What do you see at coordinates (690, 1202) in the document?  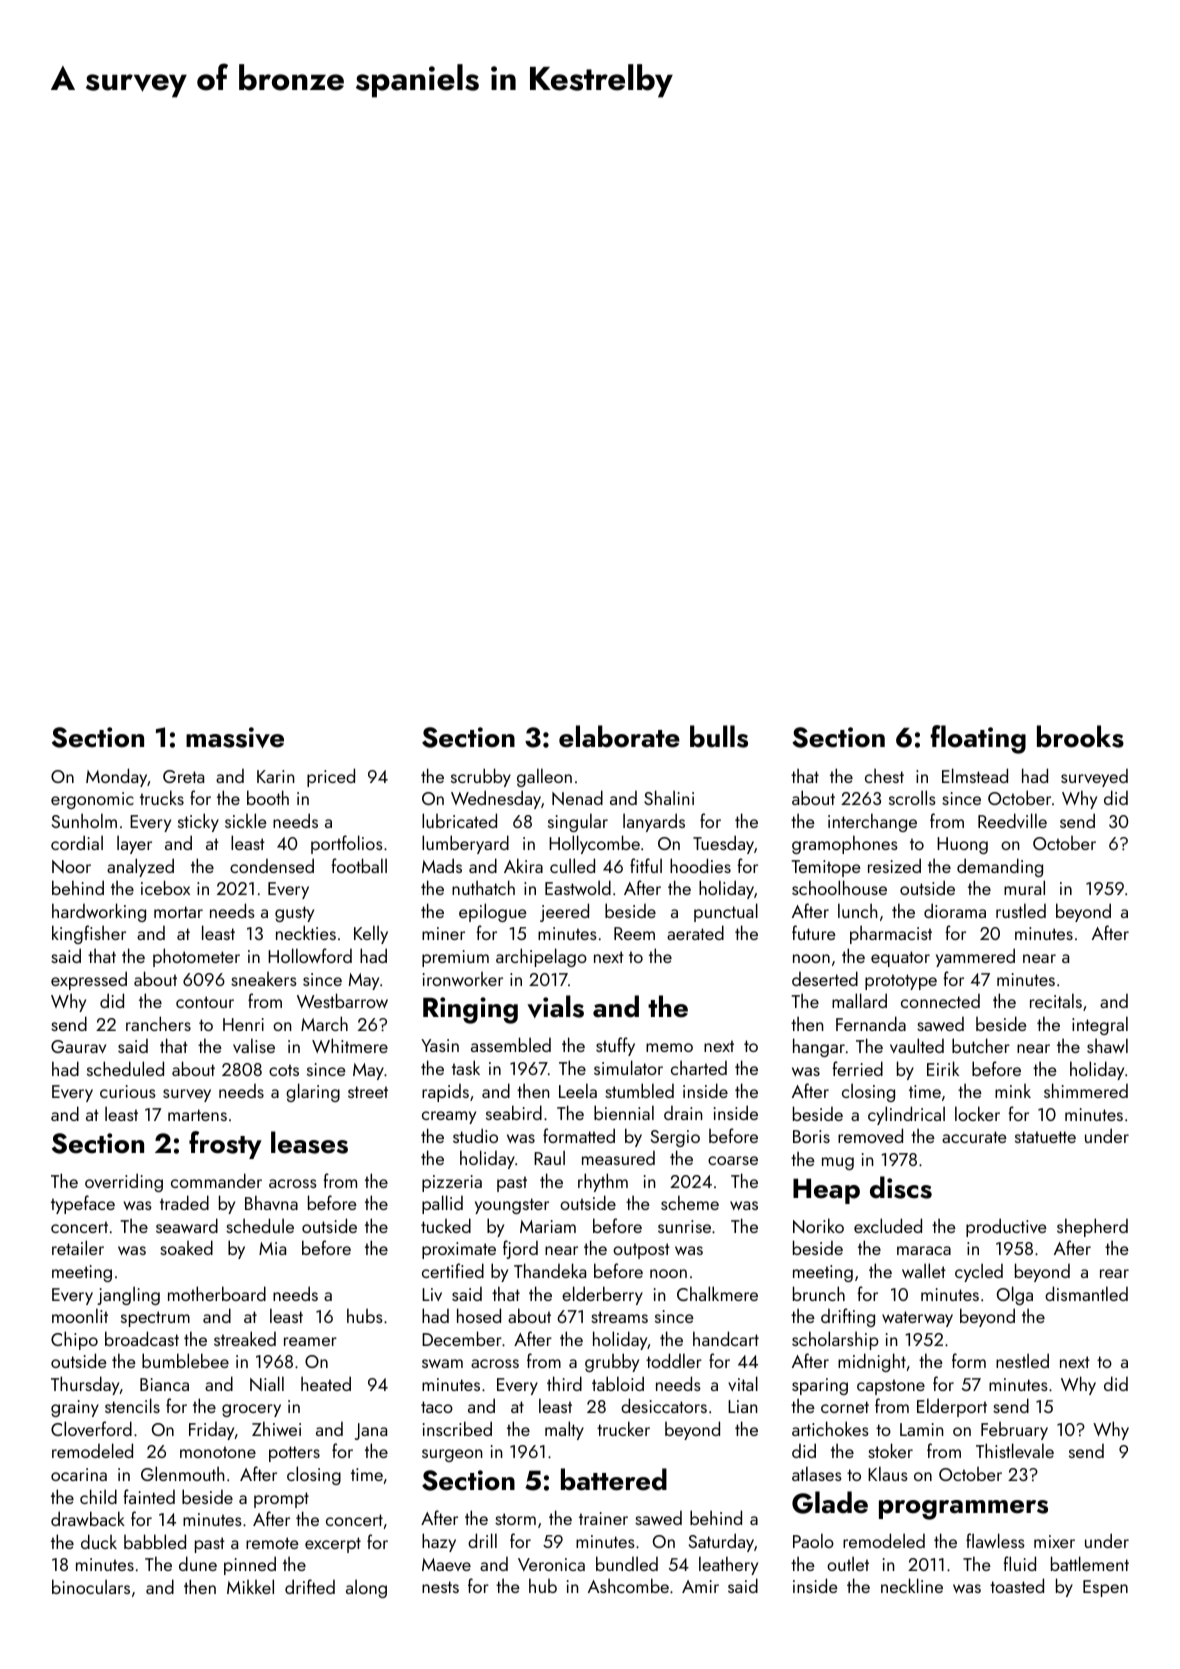 I see `scheme` at bounding box center [690, 1202].
